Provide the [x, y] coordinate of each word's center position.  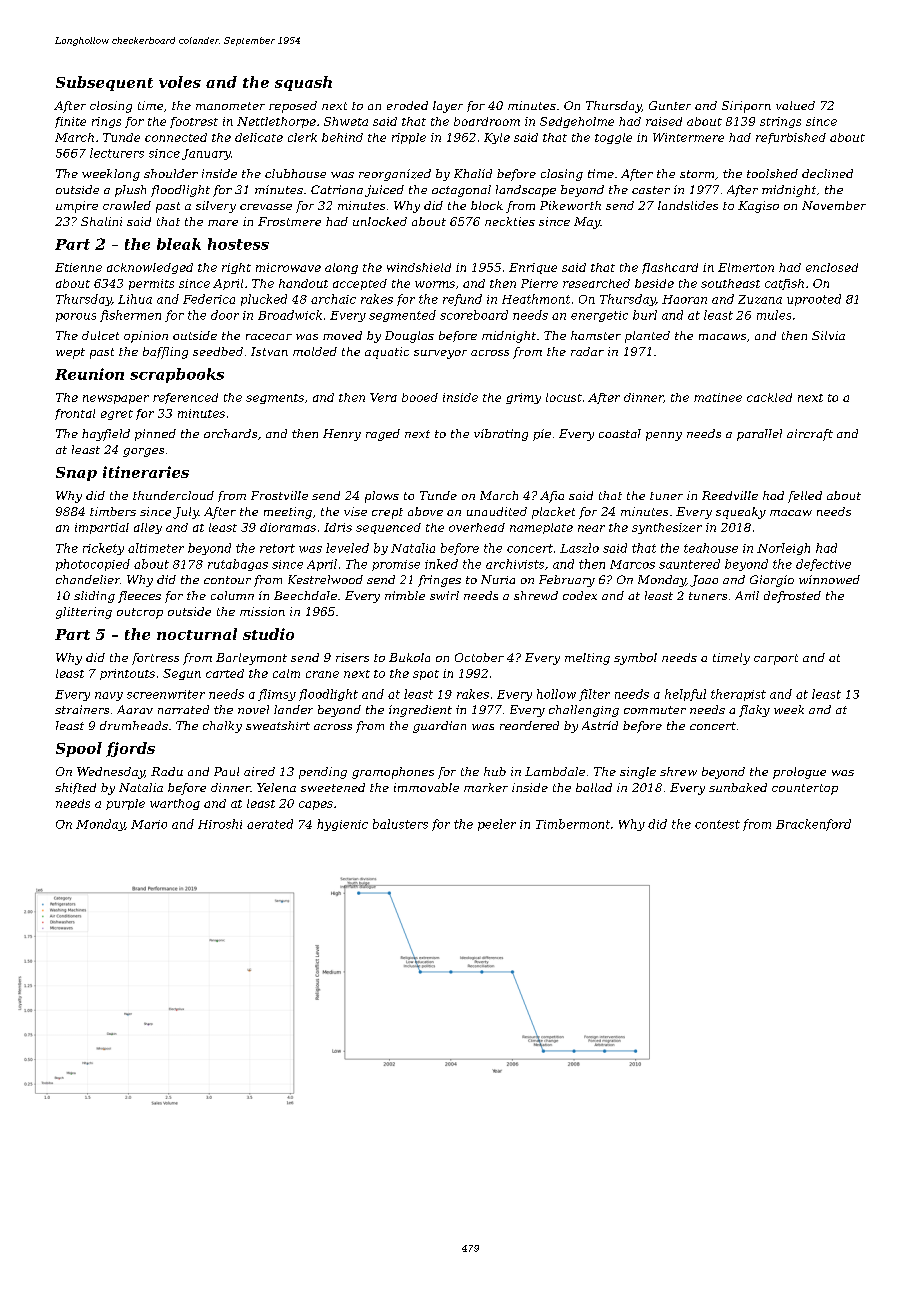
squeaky [741, 513]
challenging [584, 711]
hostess [238, 244]
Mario [149, 824]
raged [383, 435]
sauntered [689, 564]
